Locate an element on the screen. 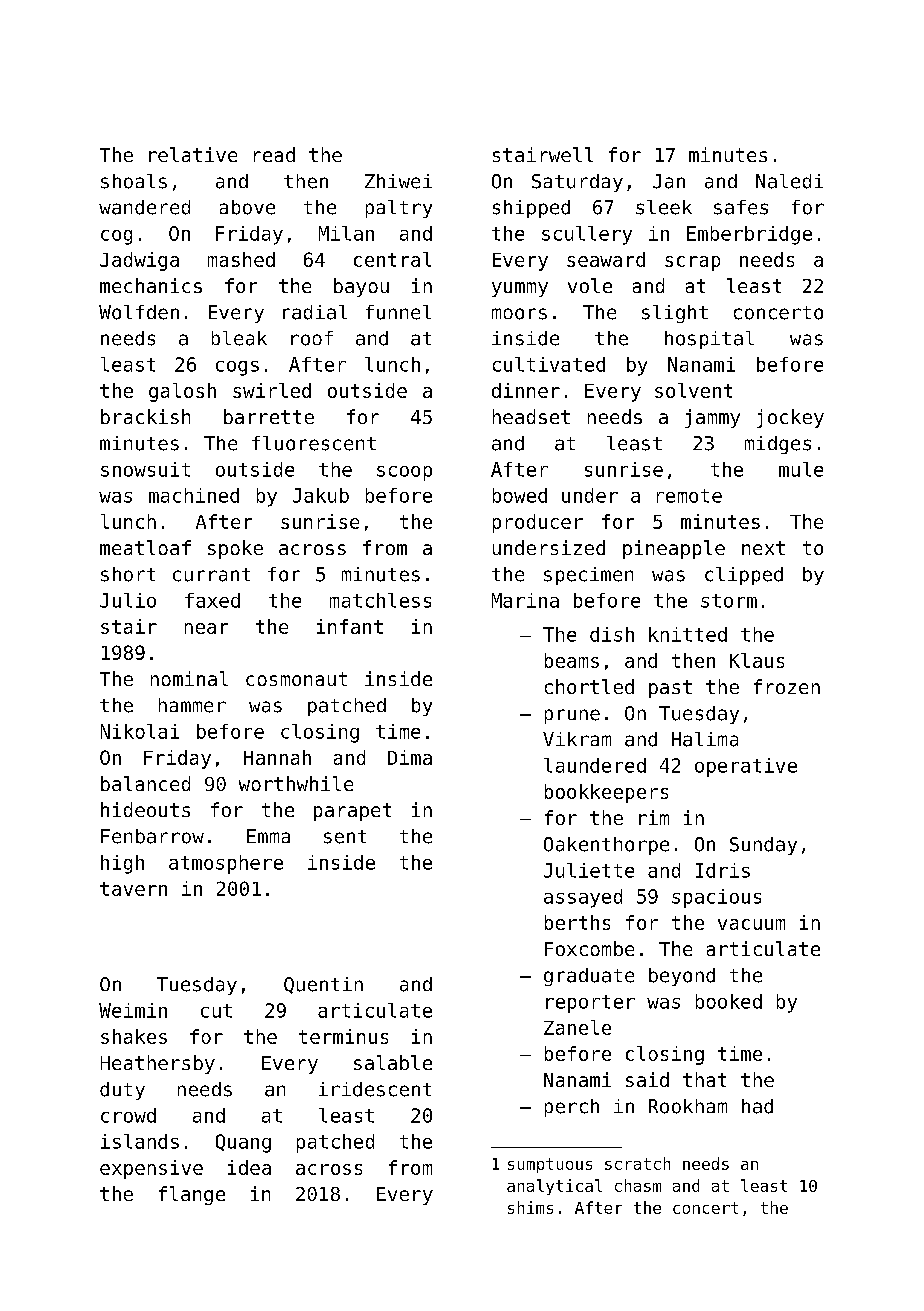 This screenshot has width=924, height=1311. high is located at coordinates (122, 864).
